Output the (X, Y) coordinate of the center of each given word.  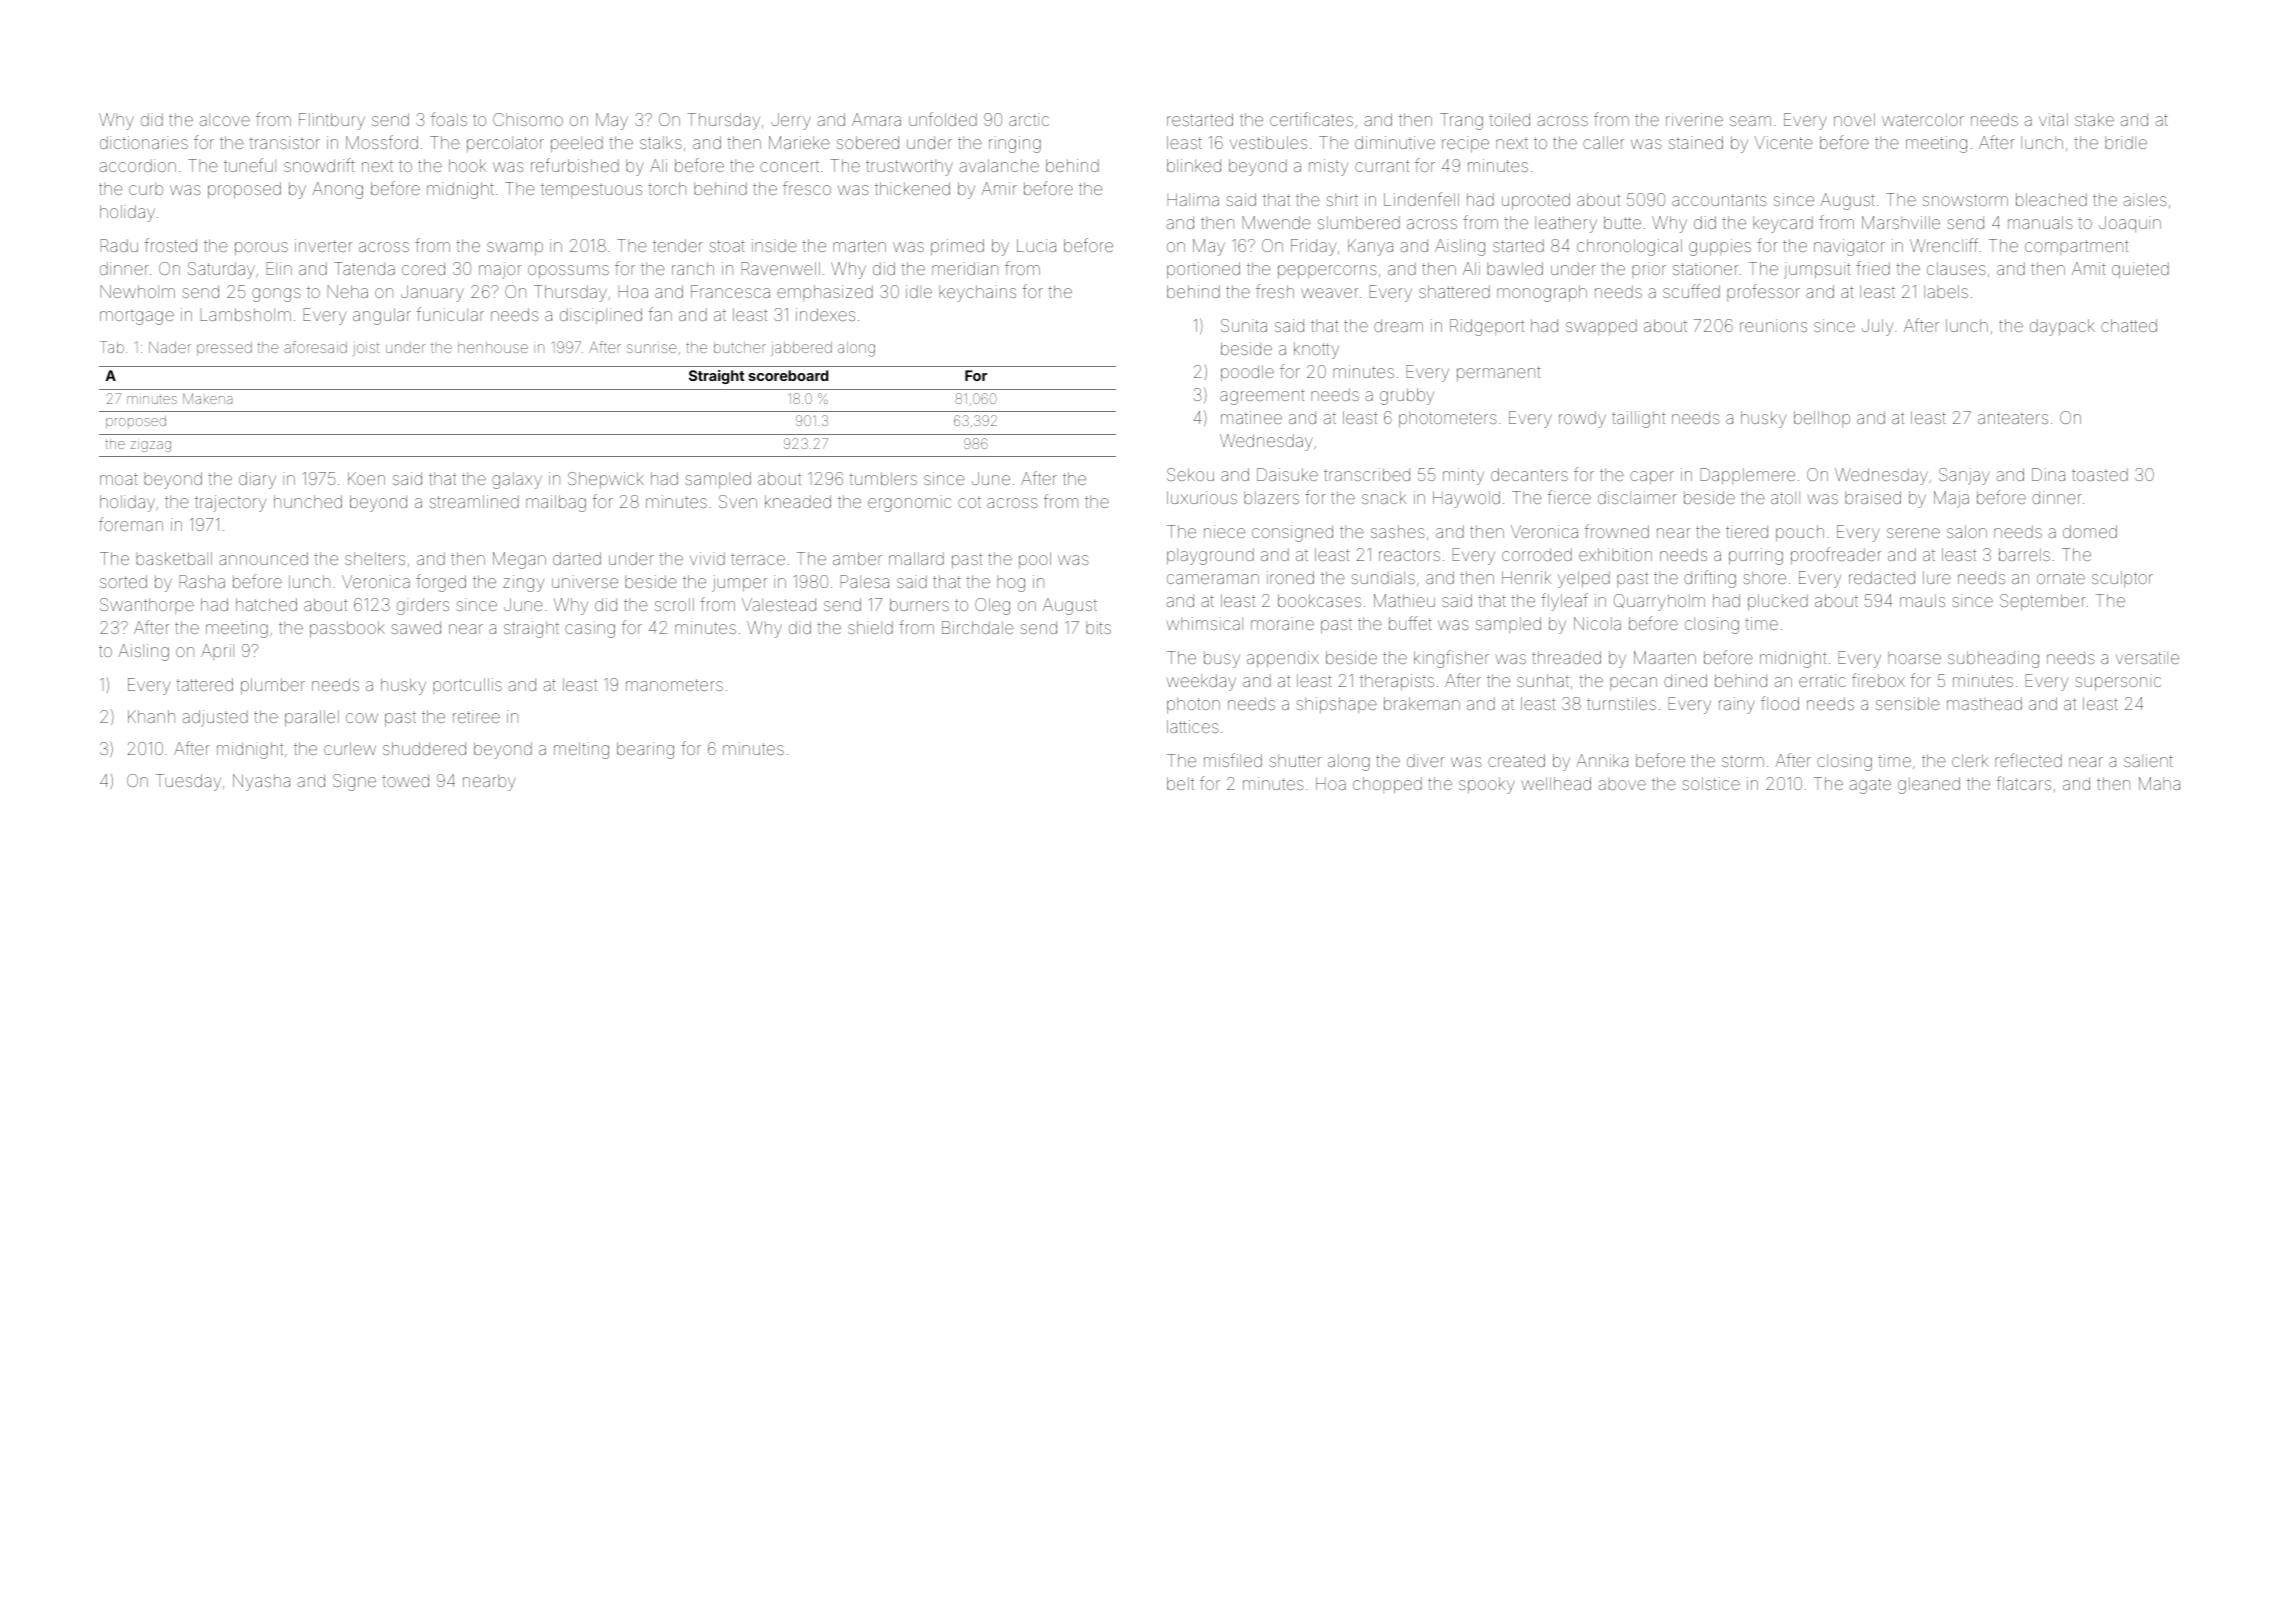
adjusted (215, 718)
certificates (1311, 119)
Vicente (1784, 142)
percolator (505, 144)
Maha (2159, 783)
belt (1180, 783)
